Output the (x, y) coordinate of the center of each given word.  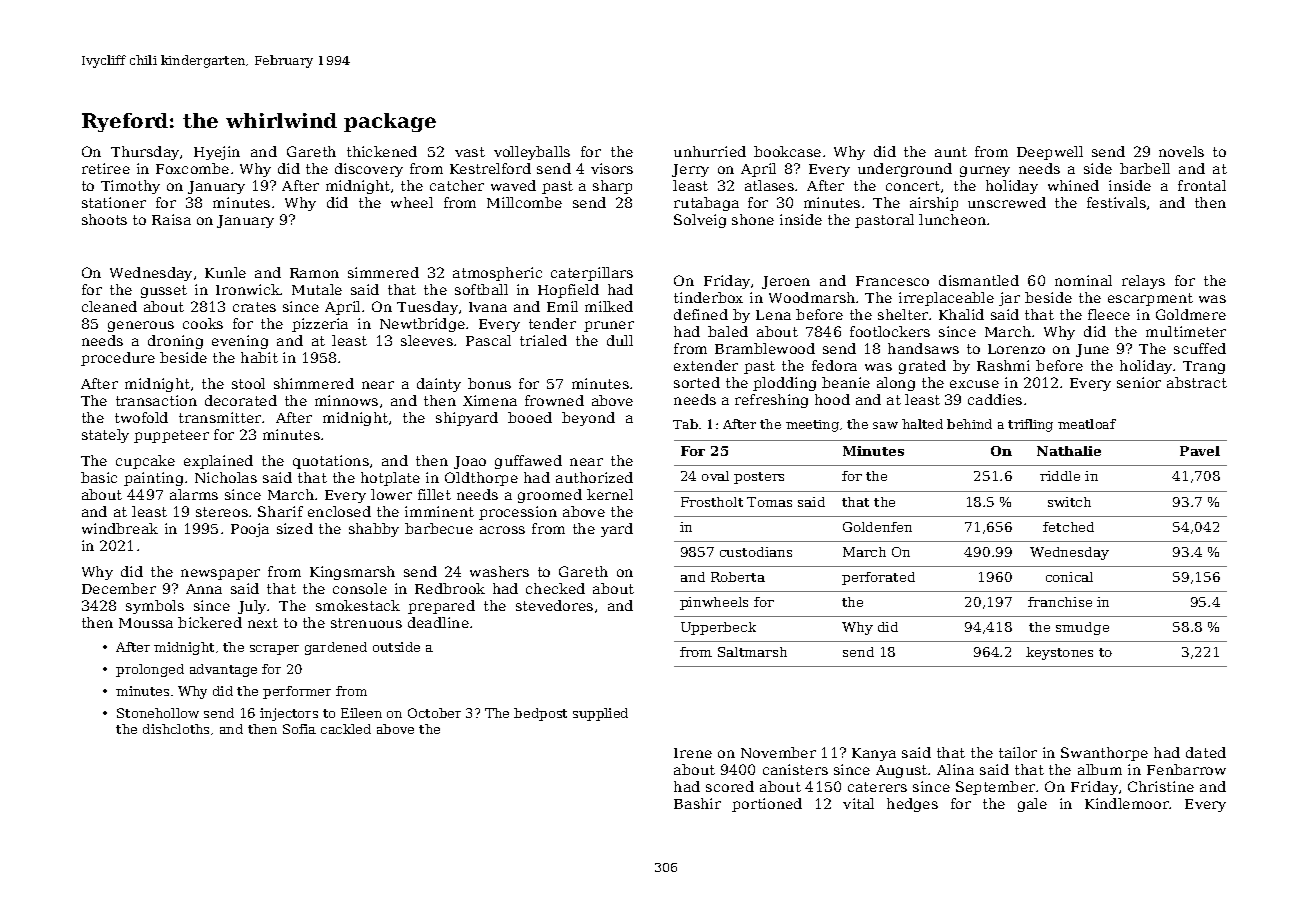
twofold (141, 417)
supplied (600, 714)
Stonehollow (158, 713)
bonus (489, 383)
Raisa (171, 219)
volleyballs (532, 153)
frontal (1202, 185)
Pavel (1200, 451)
